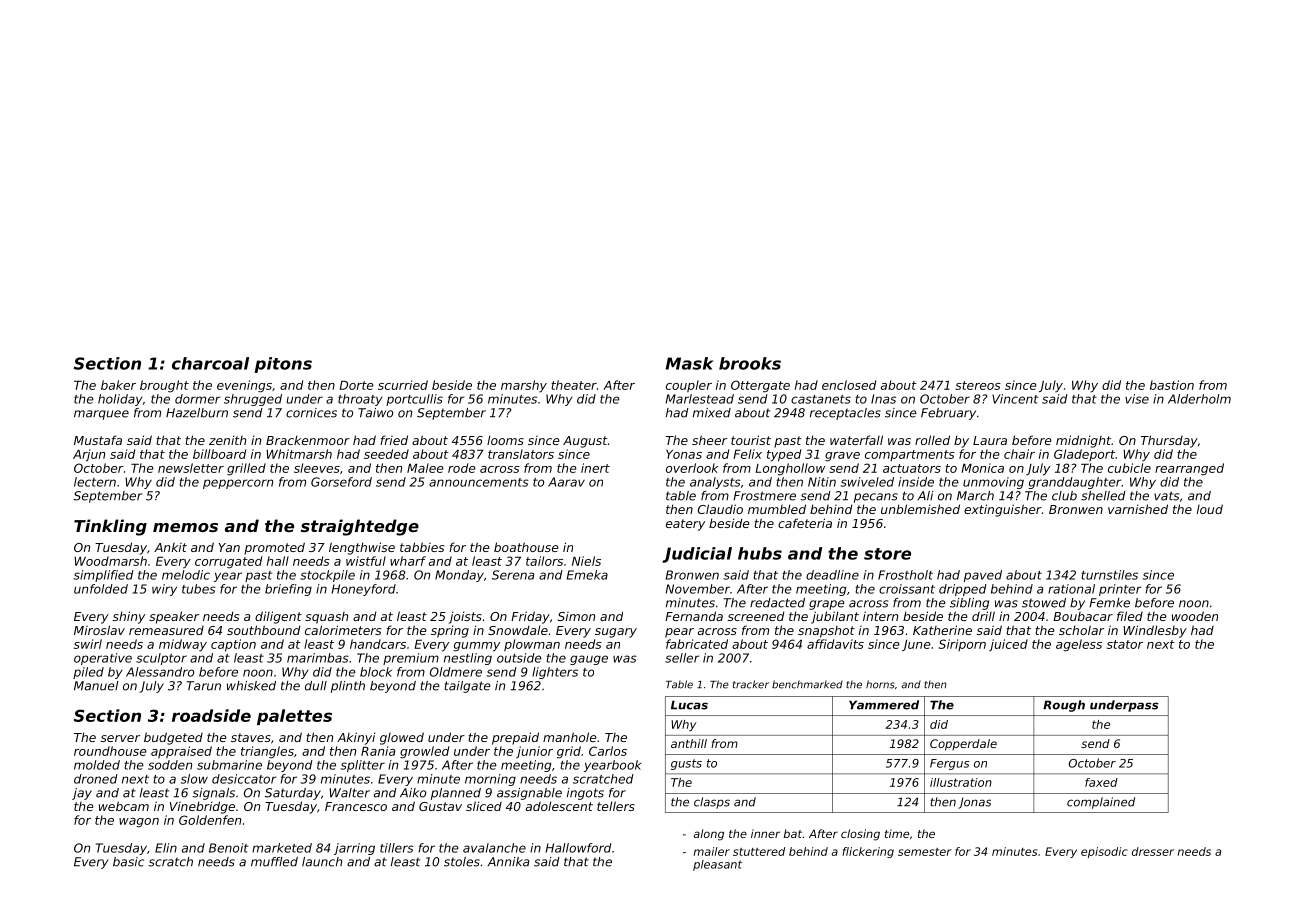  I want to click on Emeka, so click(587, 575).
